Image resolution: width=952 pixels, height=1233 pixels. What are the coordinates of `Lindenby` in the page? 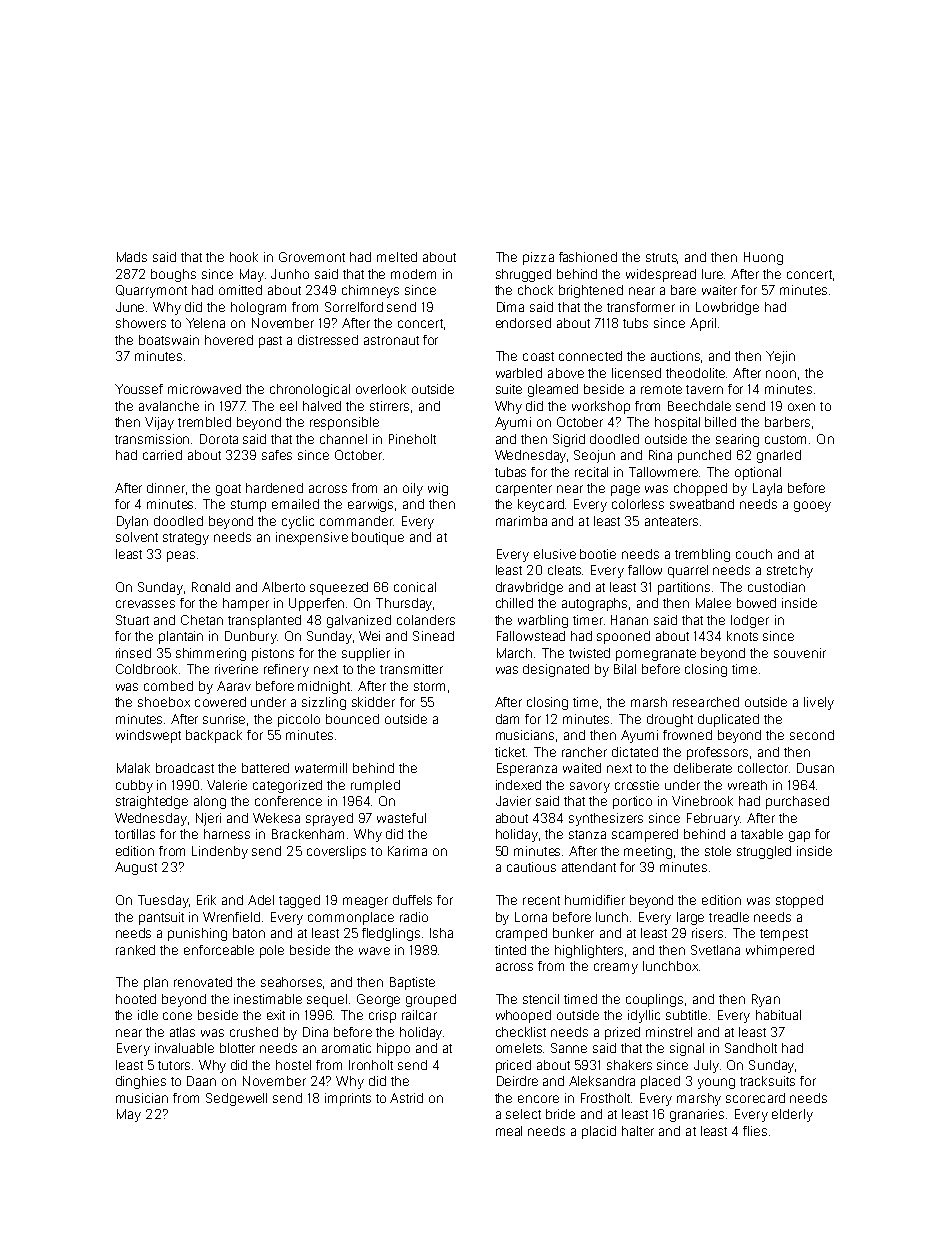 It's located at (220, 852).
